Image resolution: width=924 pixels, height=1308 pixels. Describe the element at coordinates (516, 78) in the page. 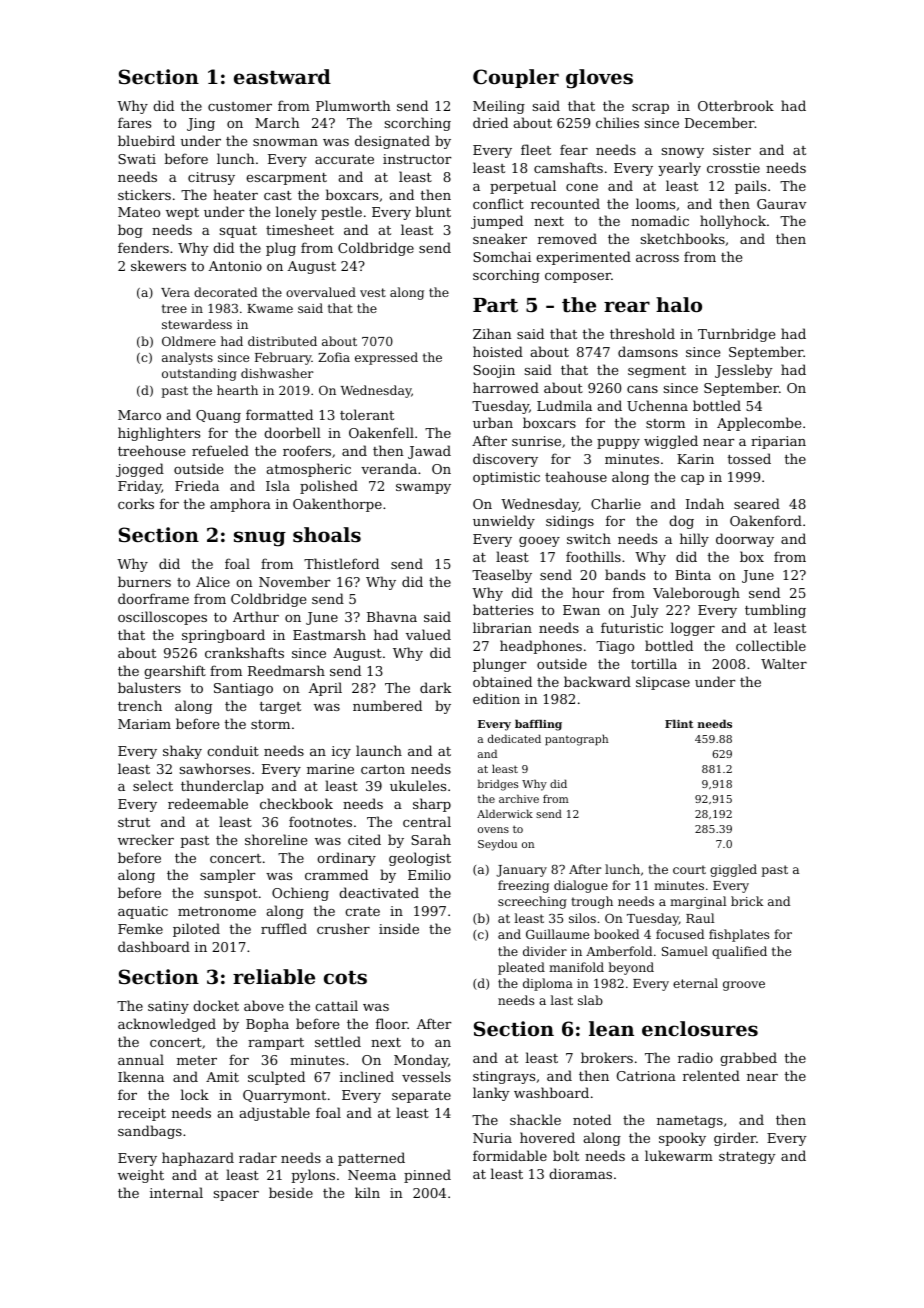

I see `Coupler` at that location.
